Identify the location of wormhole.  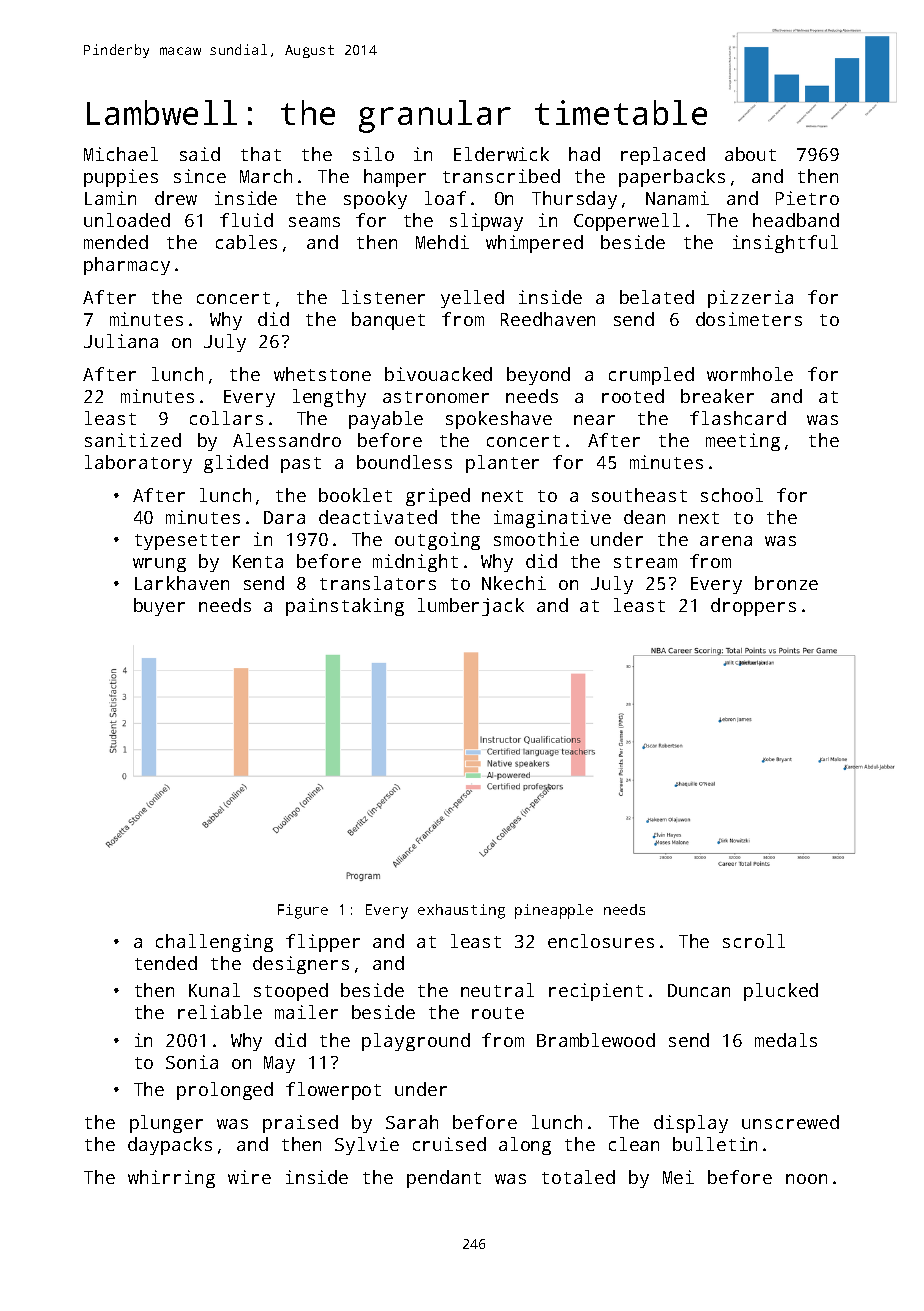
(750, 374).
